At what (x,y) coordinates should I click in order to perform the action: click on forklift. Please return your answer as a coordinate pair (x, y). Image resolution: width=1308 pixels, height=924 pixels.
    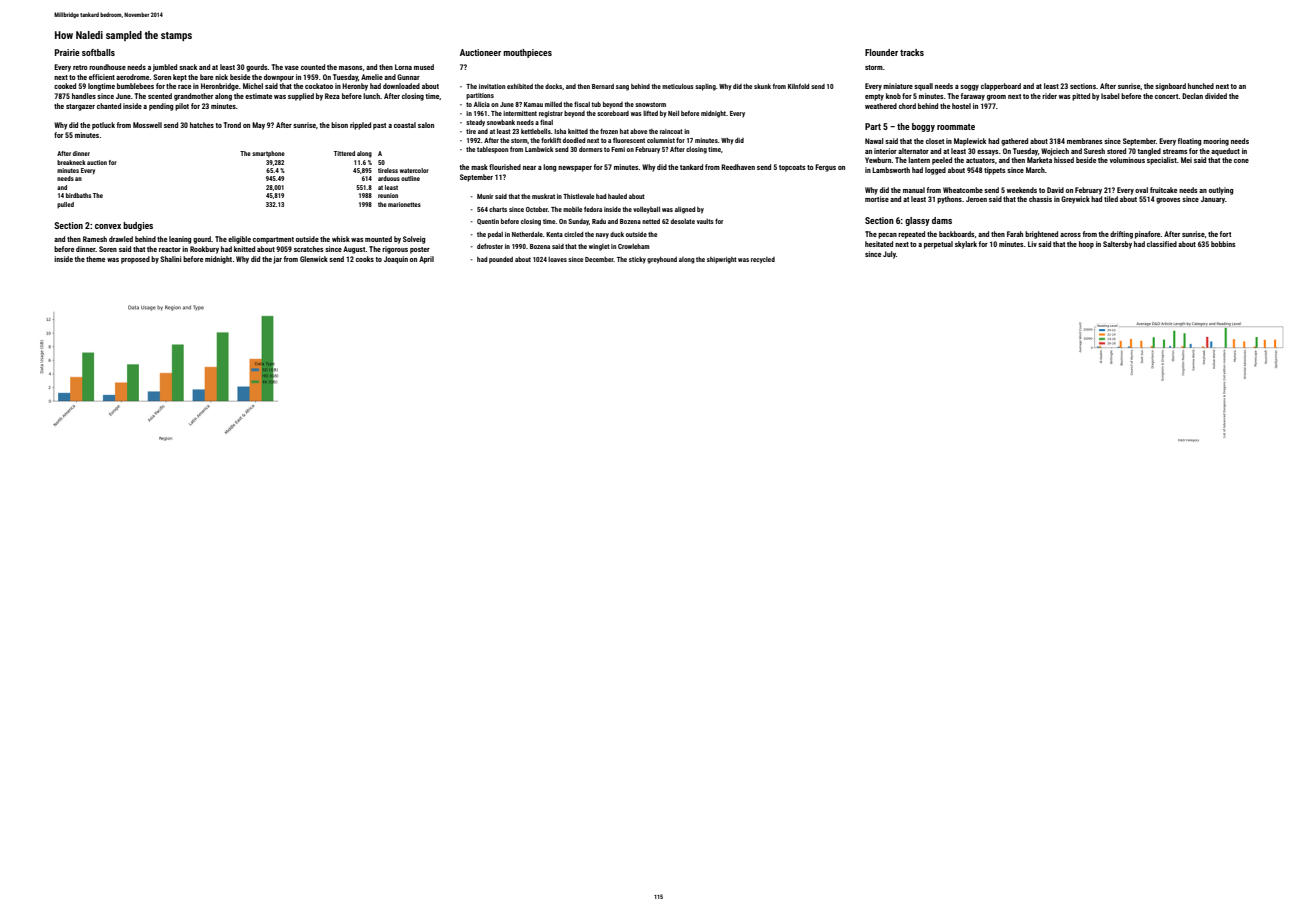
    Looking at the image, I should click on (551, 140).
